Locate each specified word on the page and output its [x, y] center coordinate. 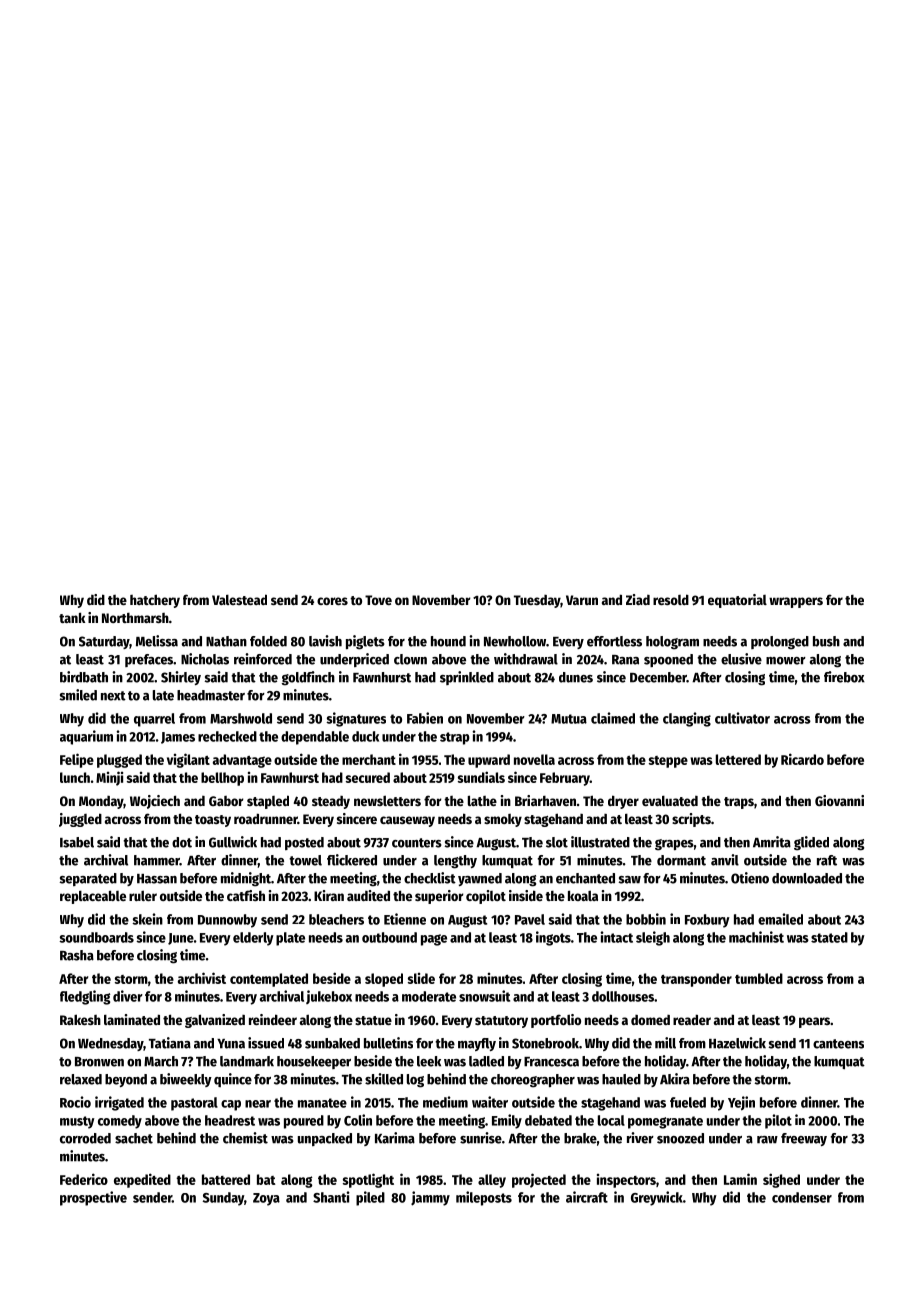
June [181, 939]
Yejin [741, 1103]
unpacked [325, 1139]
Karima [395, 1138]
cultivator [742, 718]
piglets [365, 642]
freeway [804, 1139]
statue [373, 1020]
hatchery [155, 601]
